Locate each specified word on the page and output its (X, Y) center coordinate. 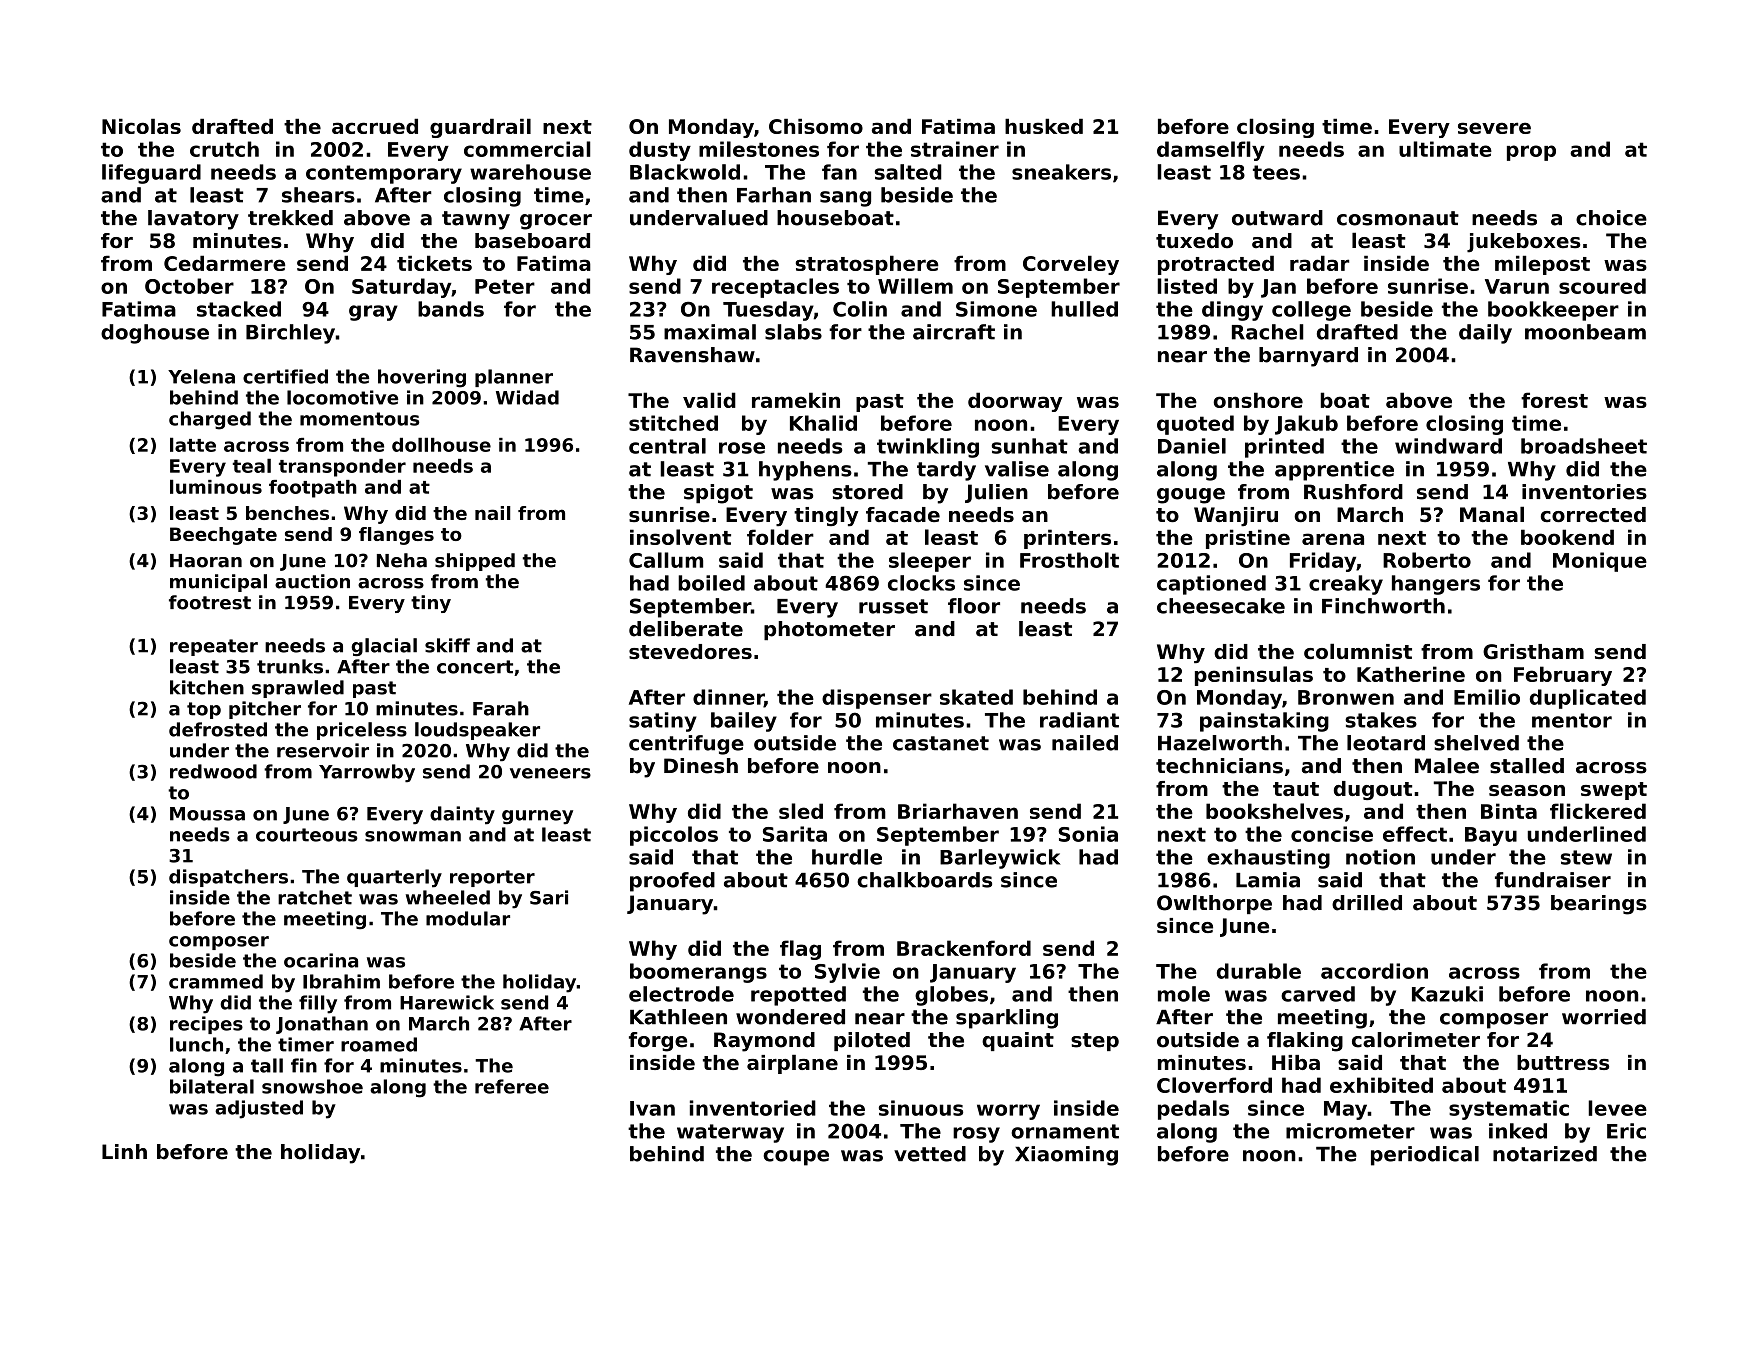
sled (801, 811)
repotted (798, 996)
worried (1604, 1017)
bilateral (212, 1086)
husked (1044, 126)
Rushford (1353, 492)
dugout (1373, 790)
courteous (307, 835)
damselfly (1211, 151)
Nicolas (141, 126)
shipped (475, 562)
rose (742, 448)
